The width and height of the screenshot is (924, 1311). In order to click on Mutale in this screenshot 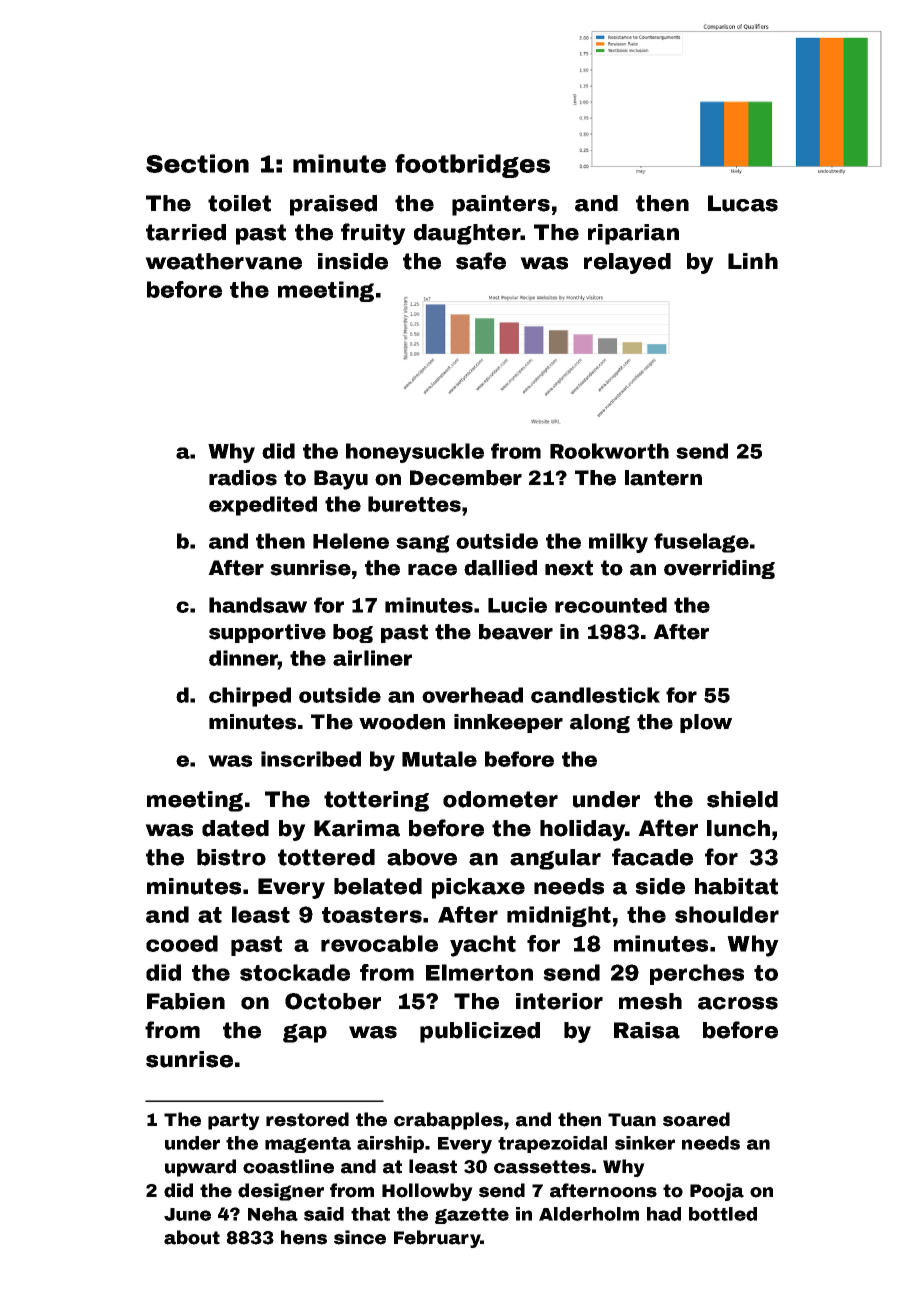, I will do `click(439, 759)`.
